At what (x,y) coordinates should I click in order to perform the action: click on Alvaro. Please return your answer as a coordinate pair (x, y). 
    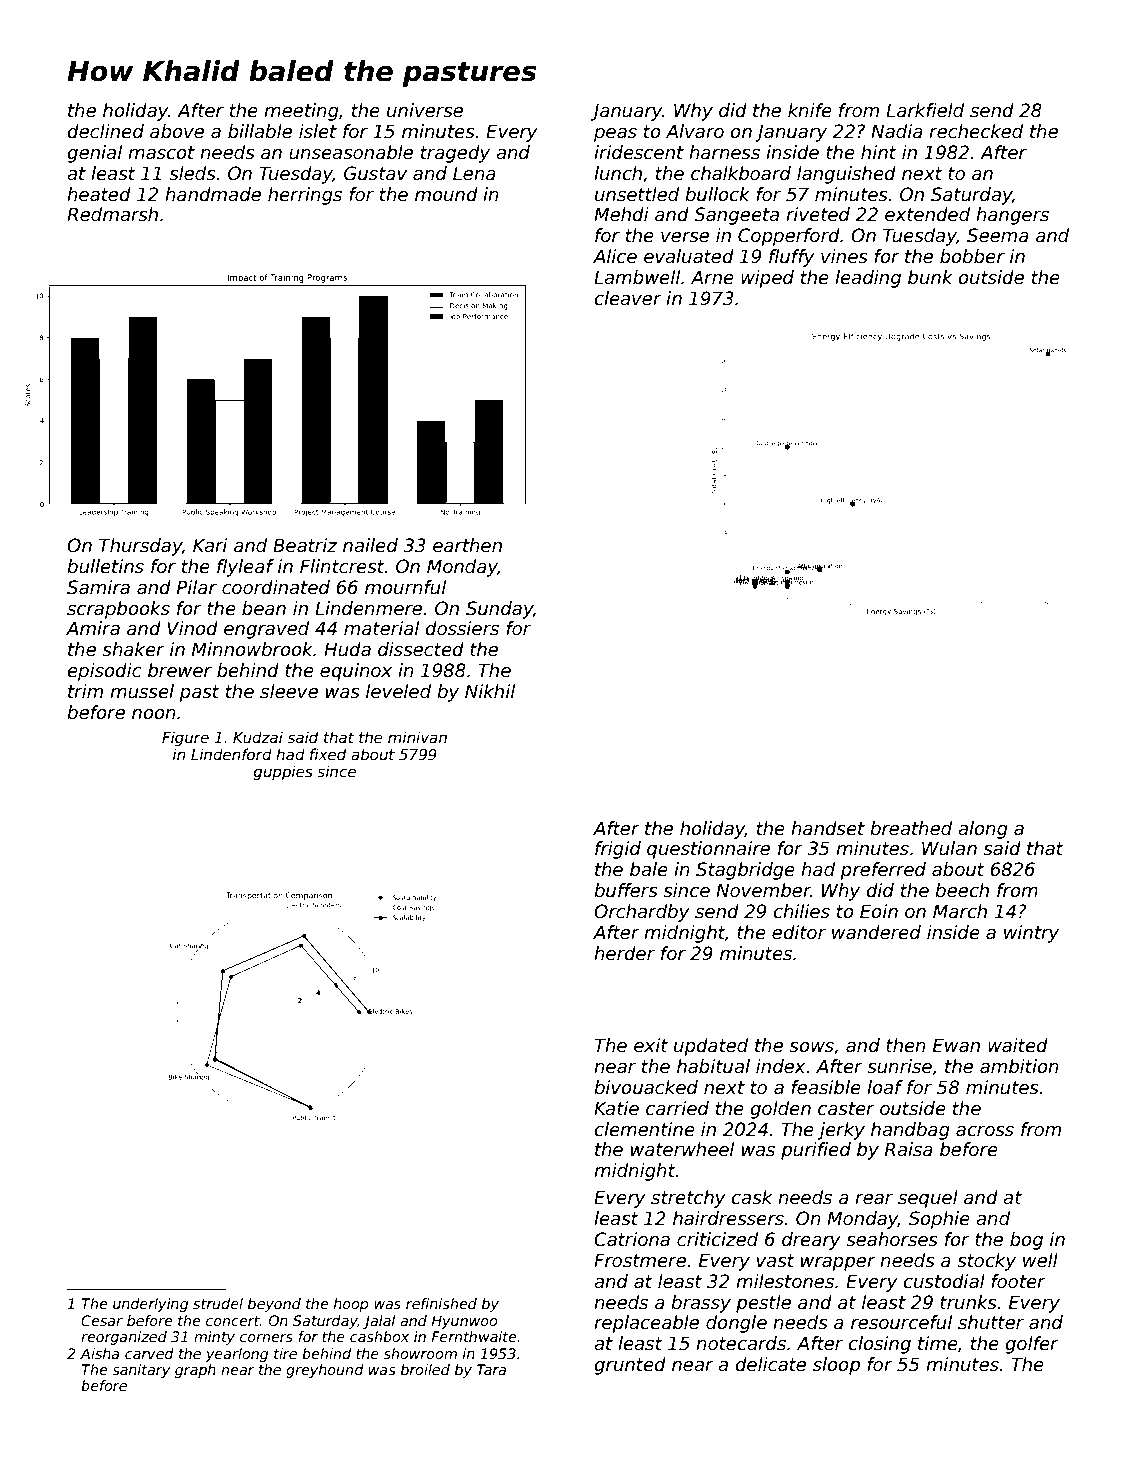
    Looking at the image, I should click on (695, 131).
